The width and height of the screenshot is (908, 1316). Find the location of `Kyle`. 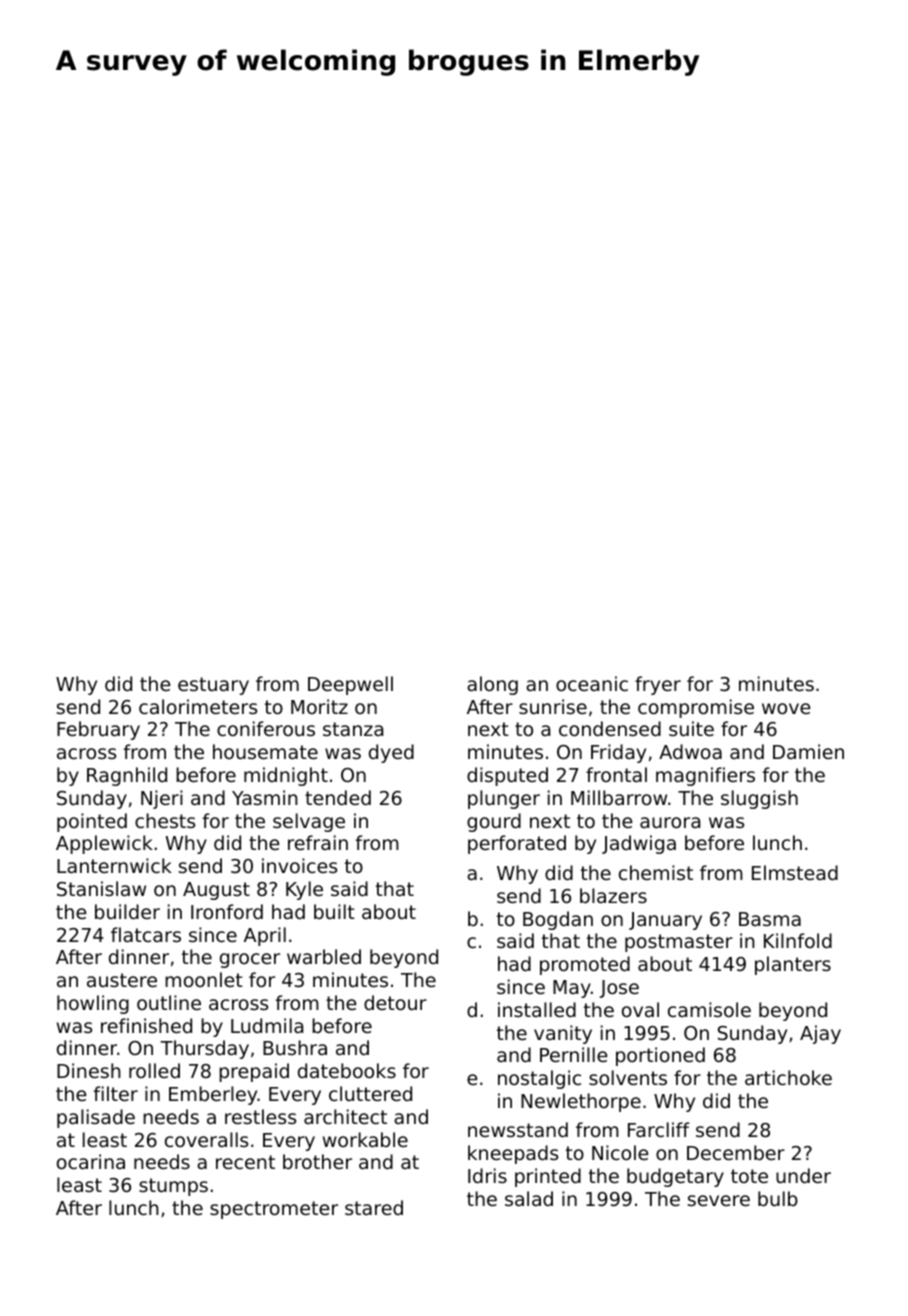

Kyle is located at coordinates (304, 890).
